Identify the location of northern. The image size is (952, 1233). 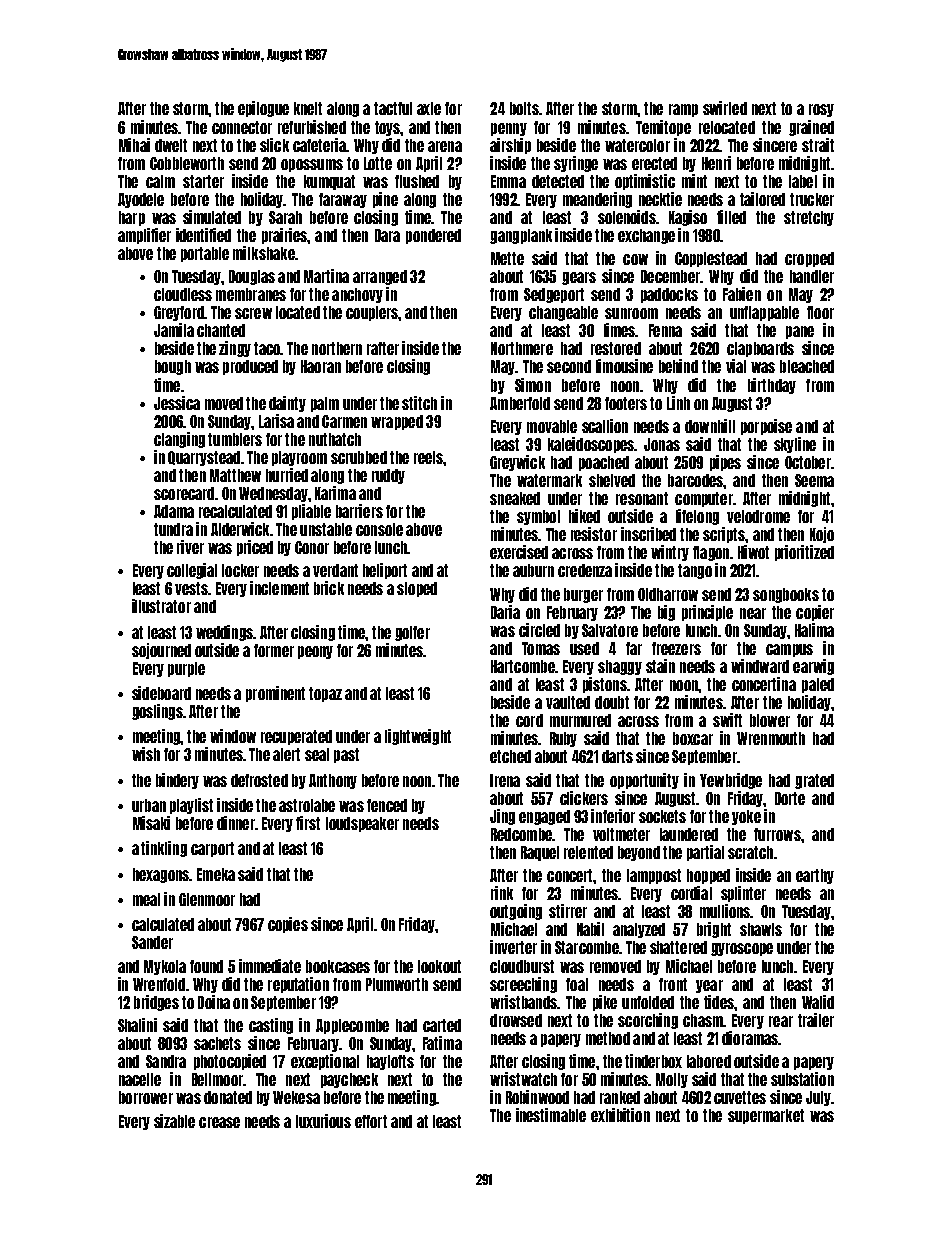
(337, 348).
